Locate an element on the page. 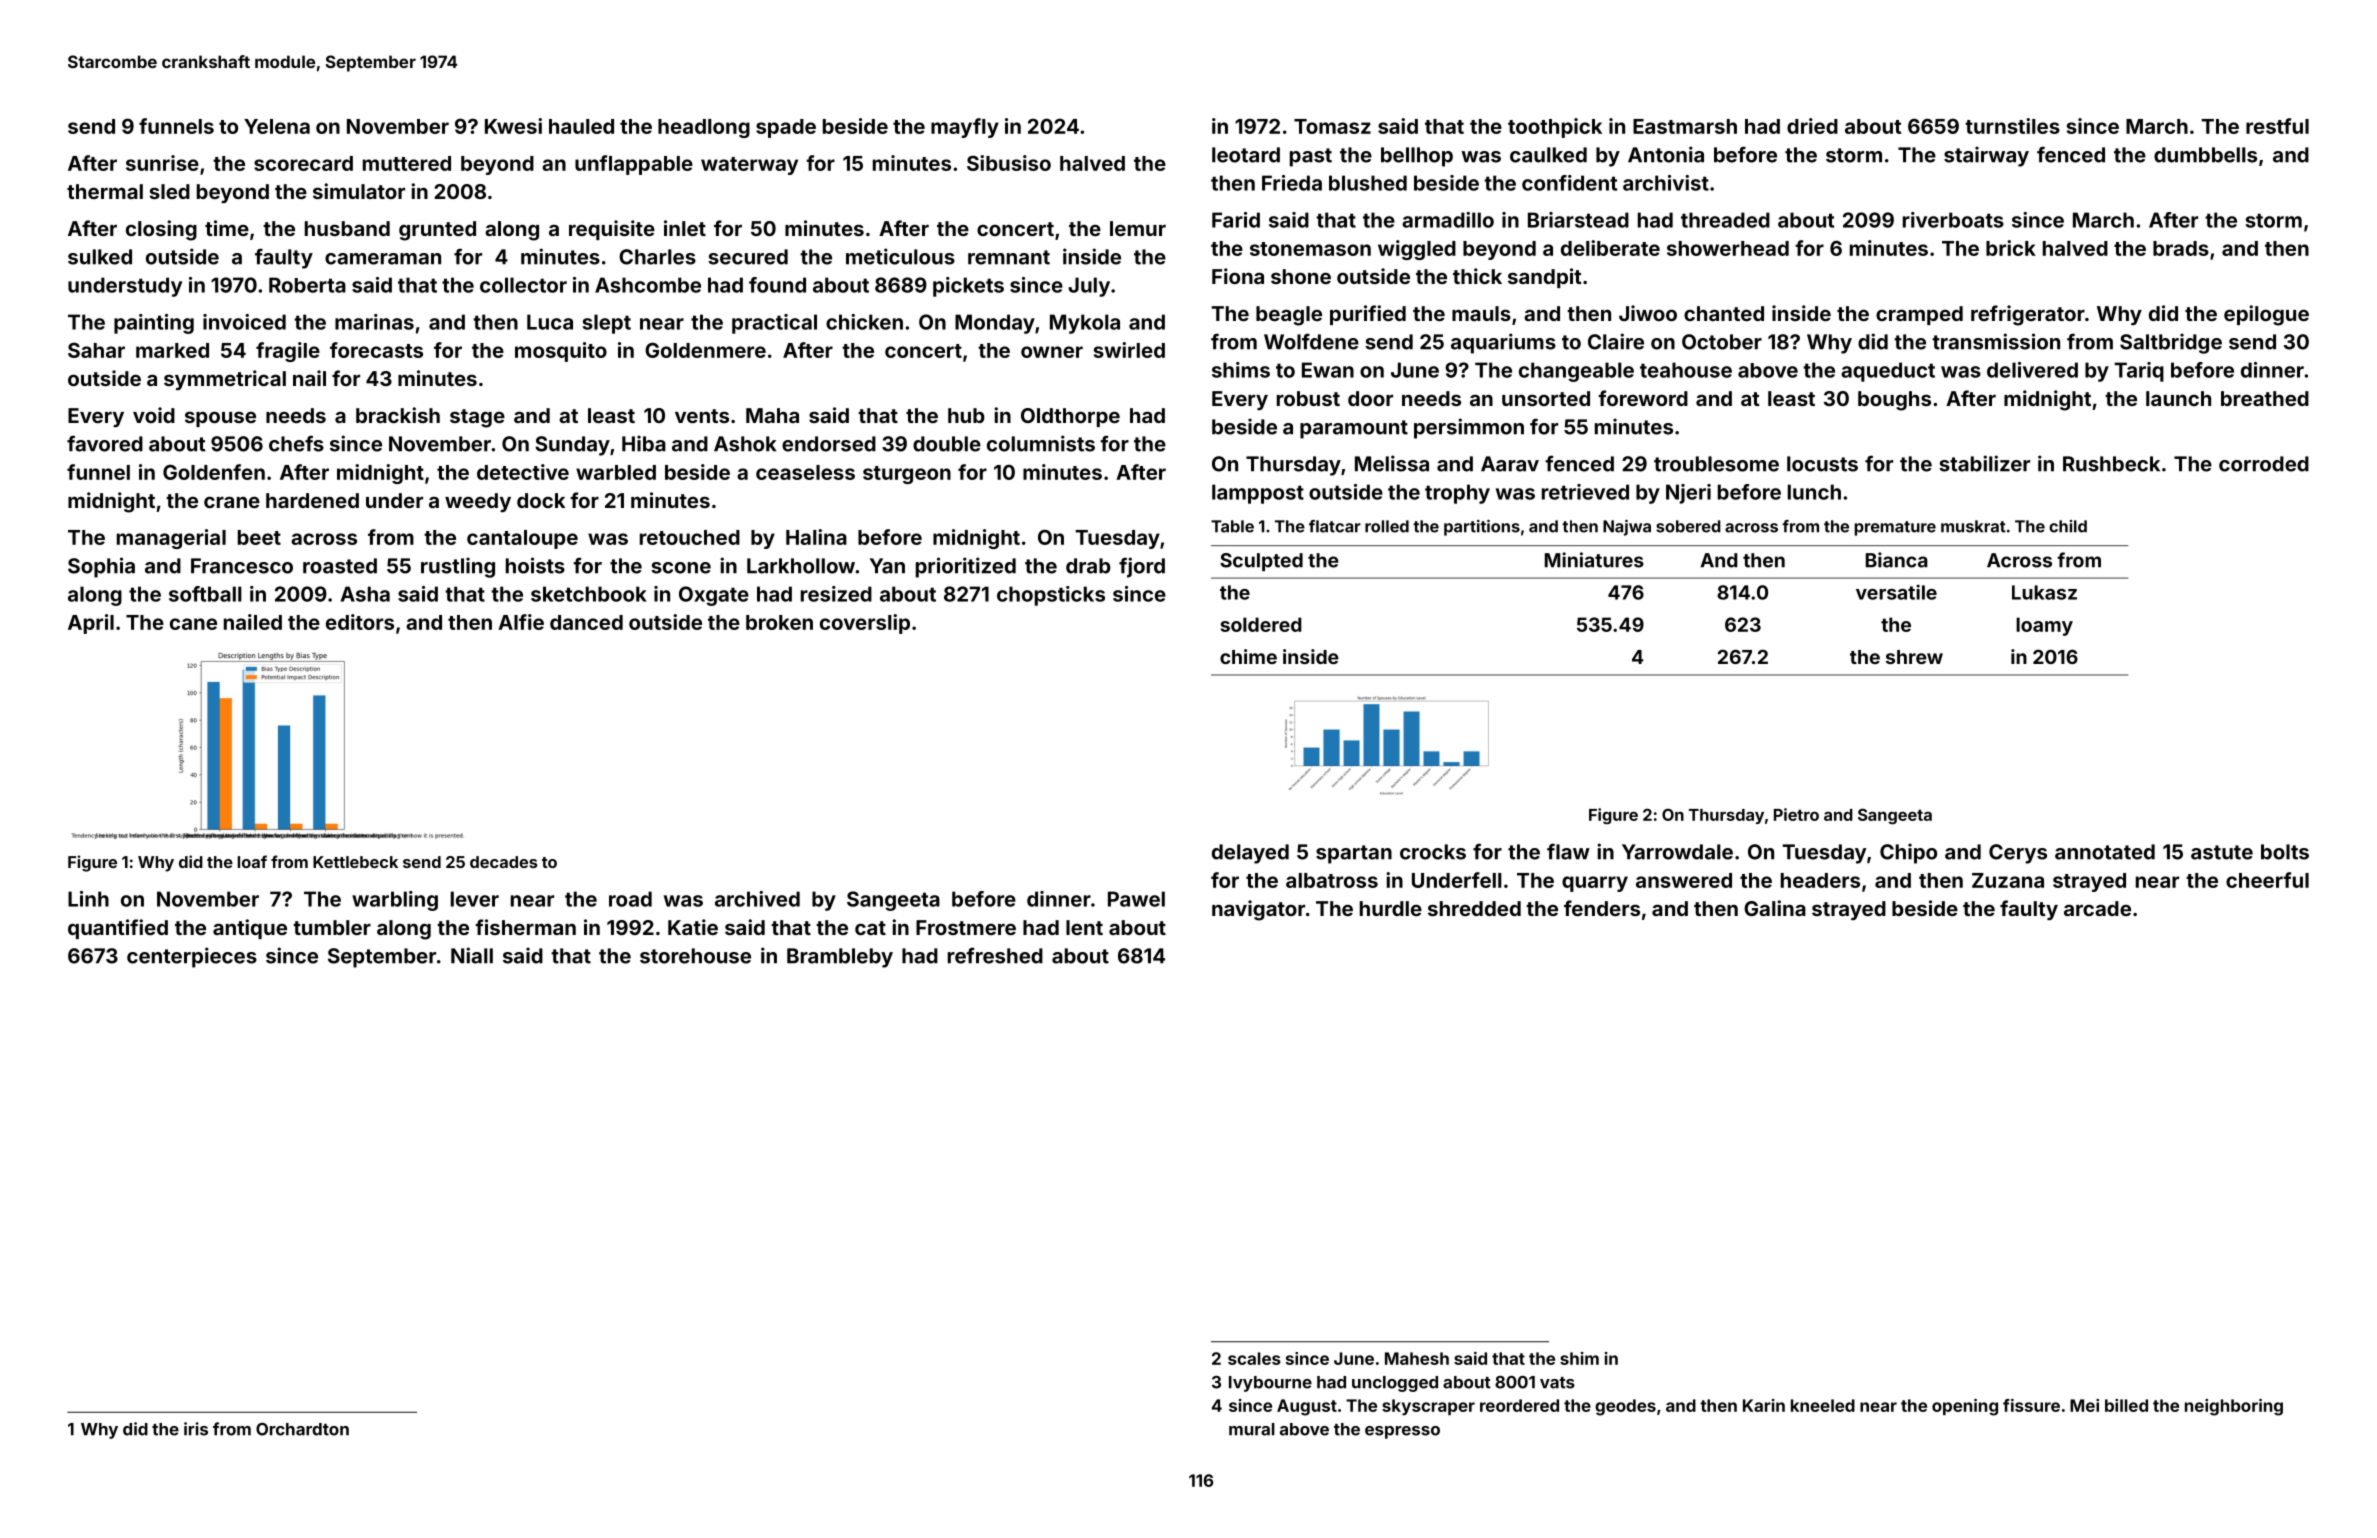  swirled is located at coordinates (1129, 350).
